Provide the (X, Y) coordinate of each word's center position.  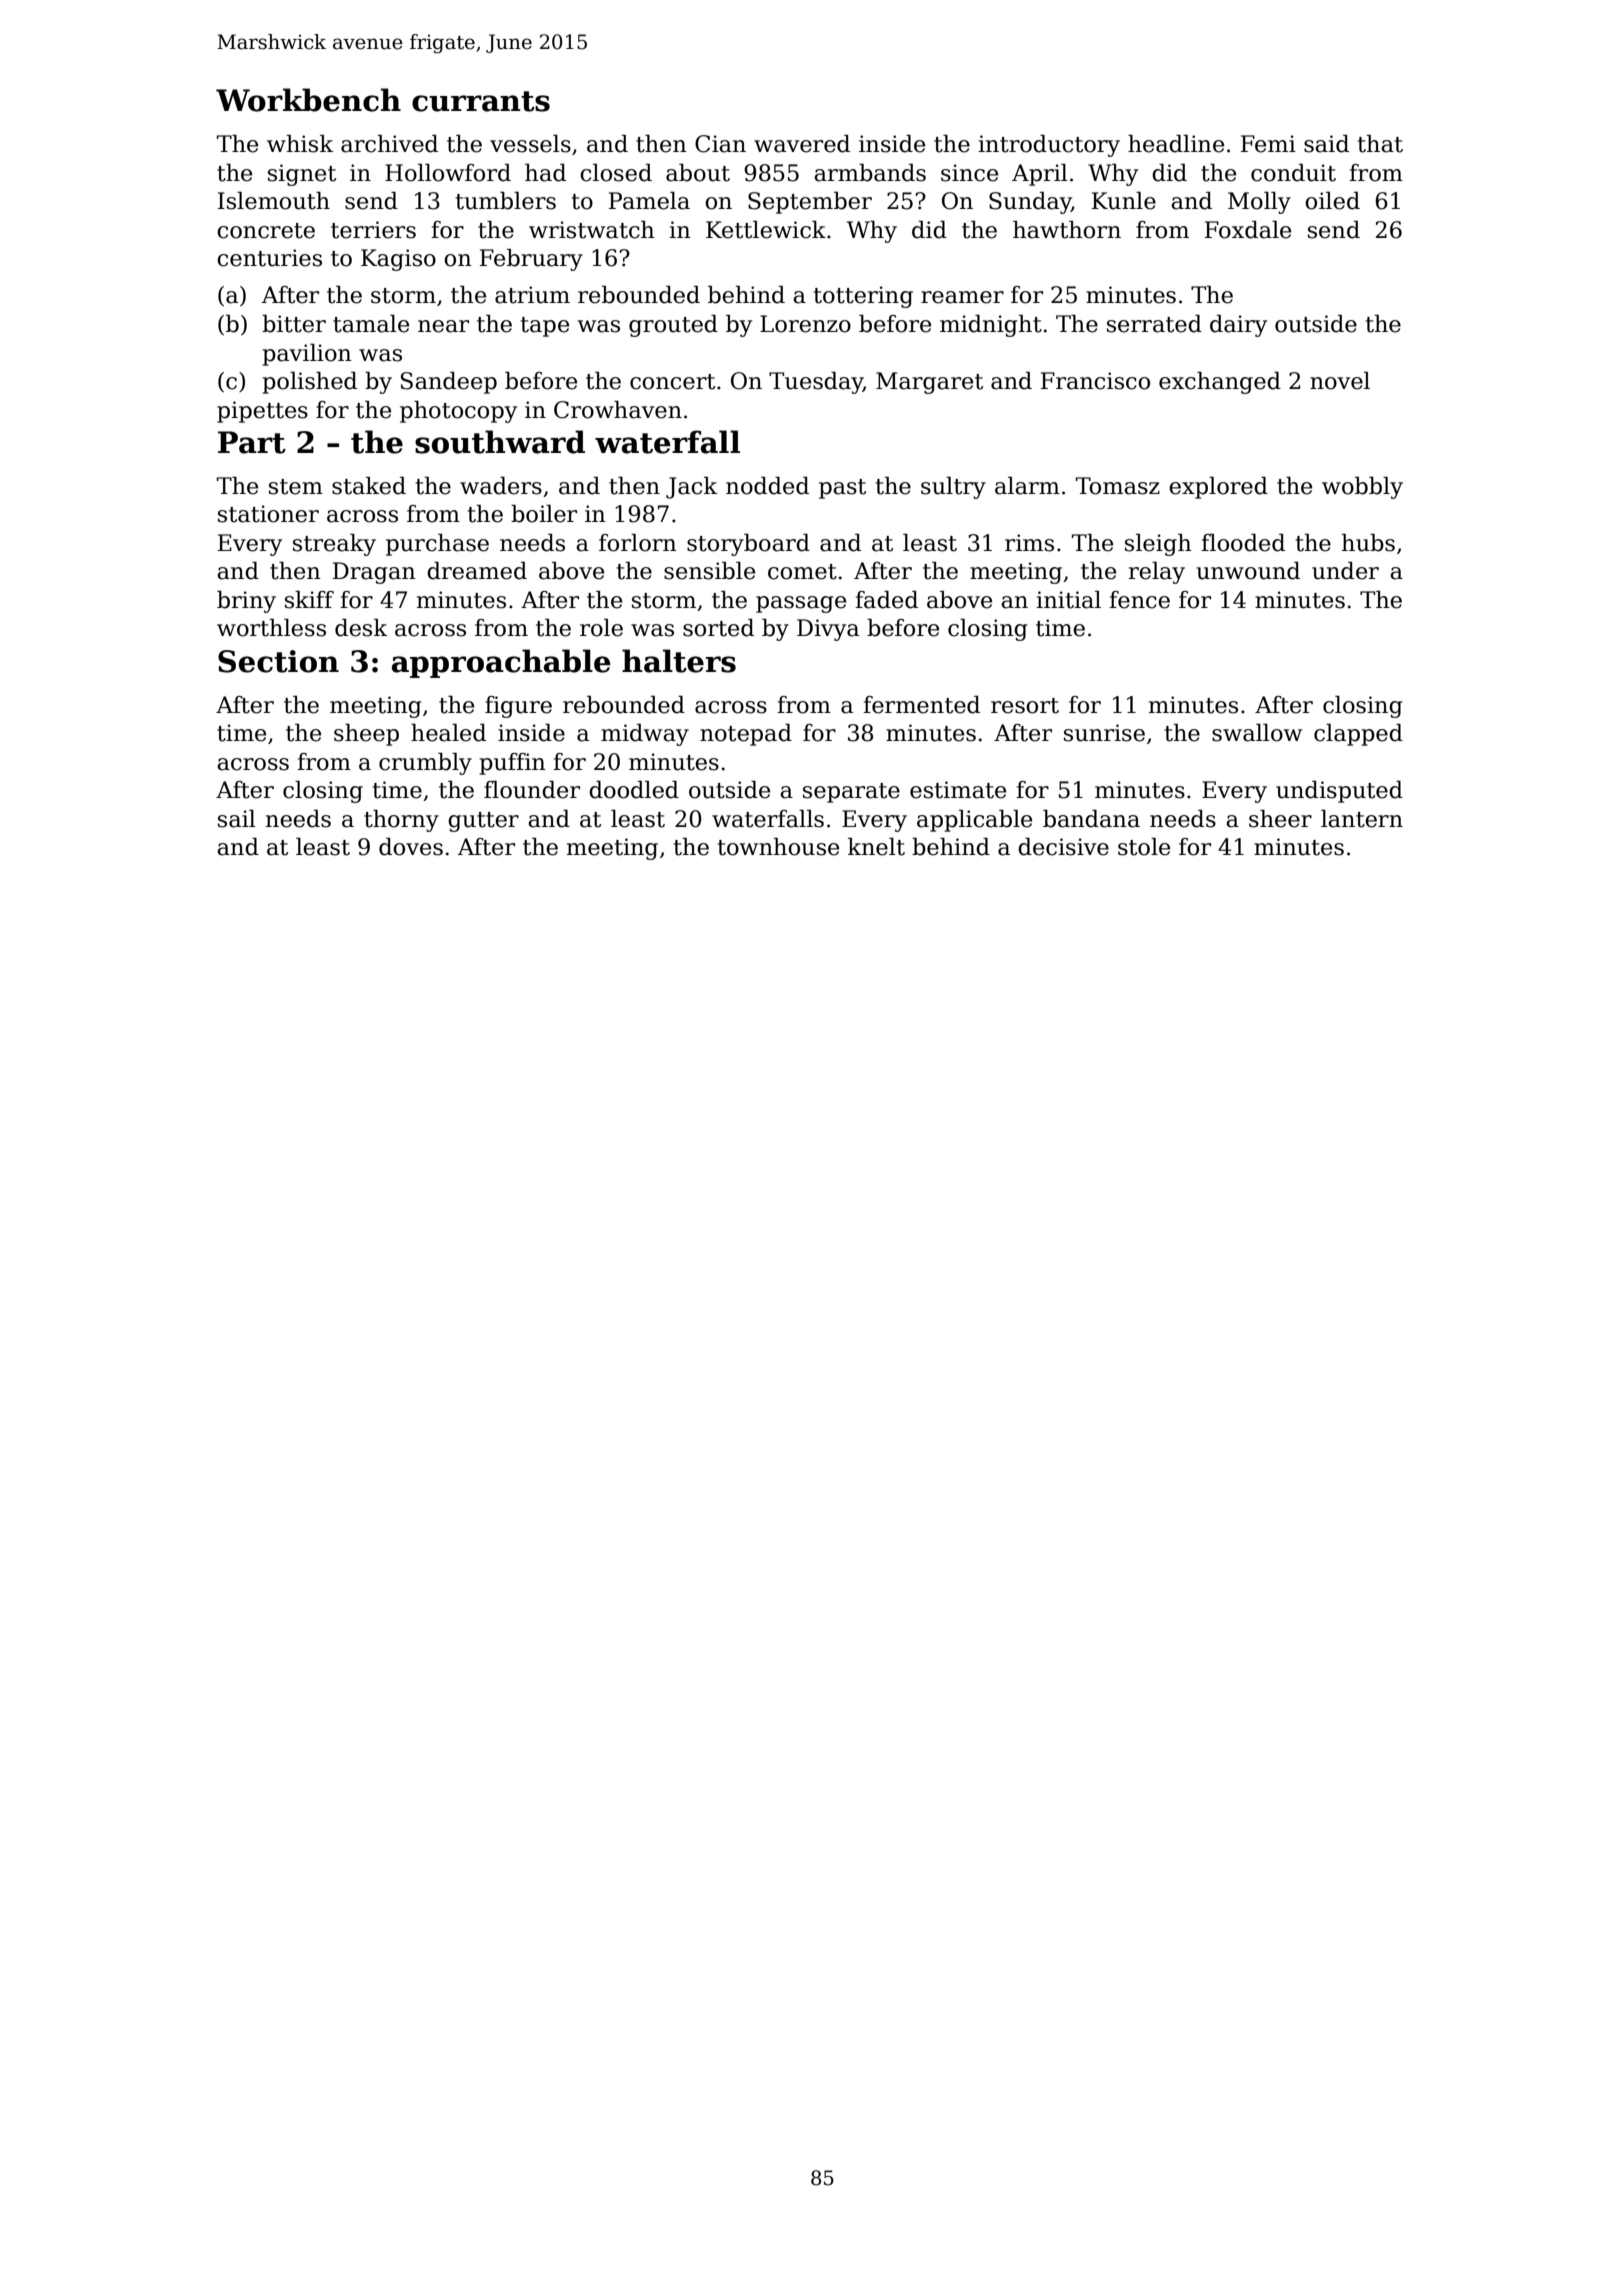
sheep (366, 735)
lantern (1362, 819)
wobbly (1362, 488)
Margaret (929, 383)
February (531, 260)
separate (851, 793)
